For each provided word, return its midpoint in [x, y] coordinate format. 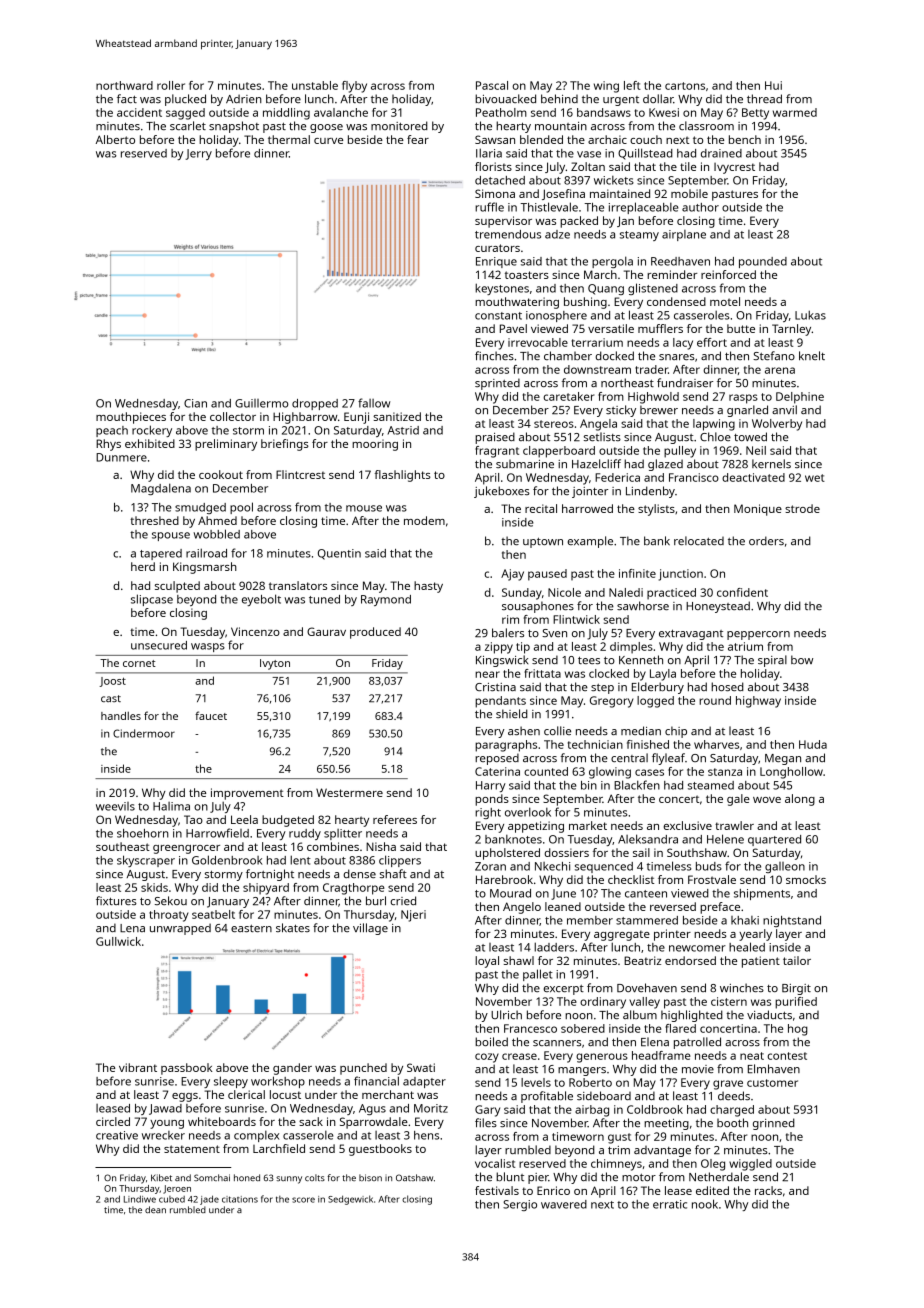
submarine [525, 464]
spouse [171, 536]
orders [766, 540]
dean [155, 1209]
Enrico [553, 1190]
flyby [354, 87]
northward [124, 85]
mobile [689, 193]
